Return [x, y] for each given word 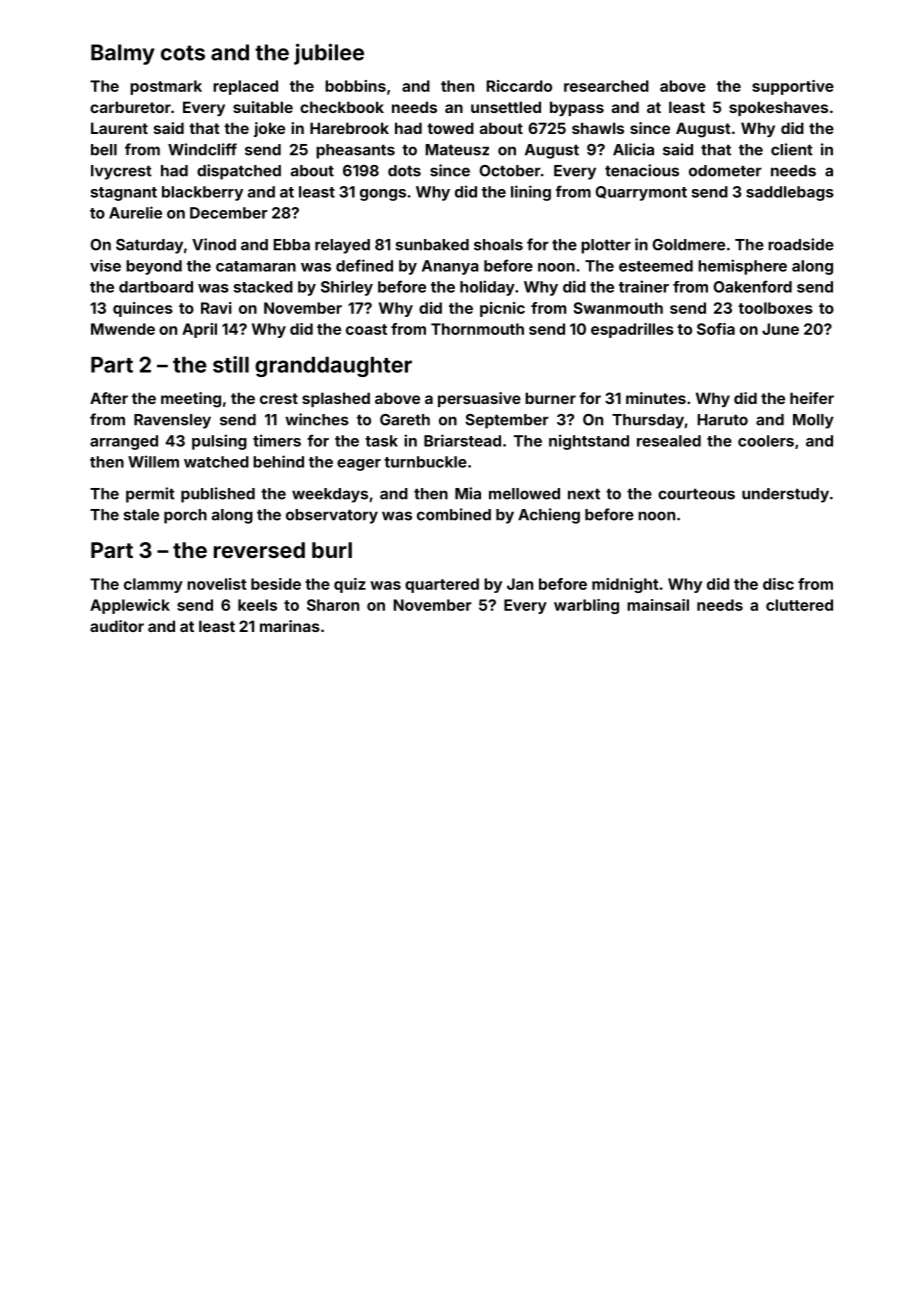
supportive [793, 87]
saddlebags [790, 193]
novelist [216, 584]
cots [183, 53]
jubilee [329, 54]
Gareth [405, 420]
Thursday [648, 421]
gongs [383, 195]
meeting [191, 400]
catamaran [256, 266]
